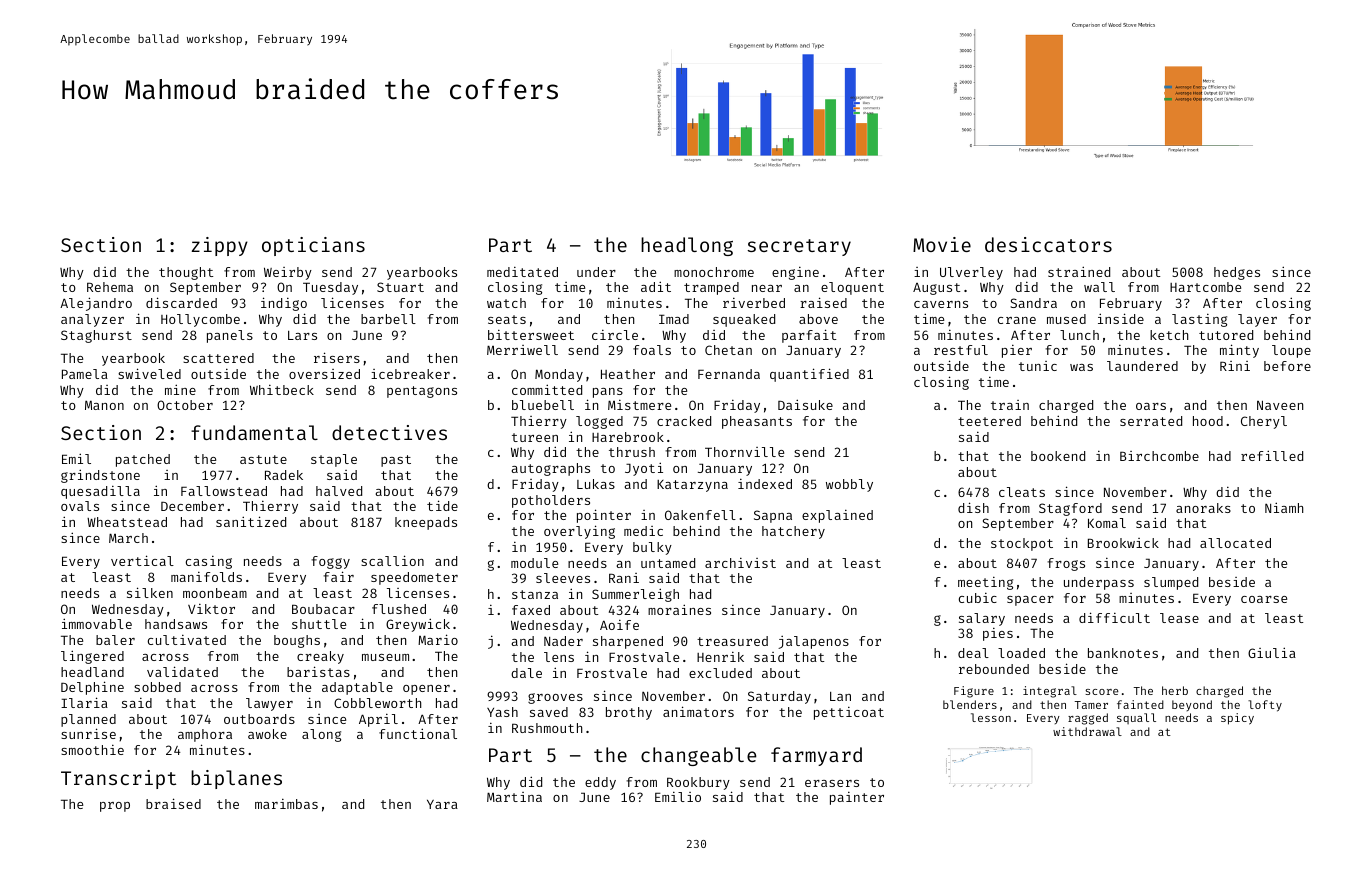  I want to click on secretary, so click(799, 247).
